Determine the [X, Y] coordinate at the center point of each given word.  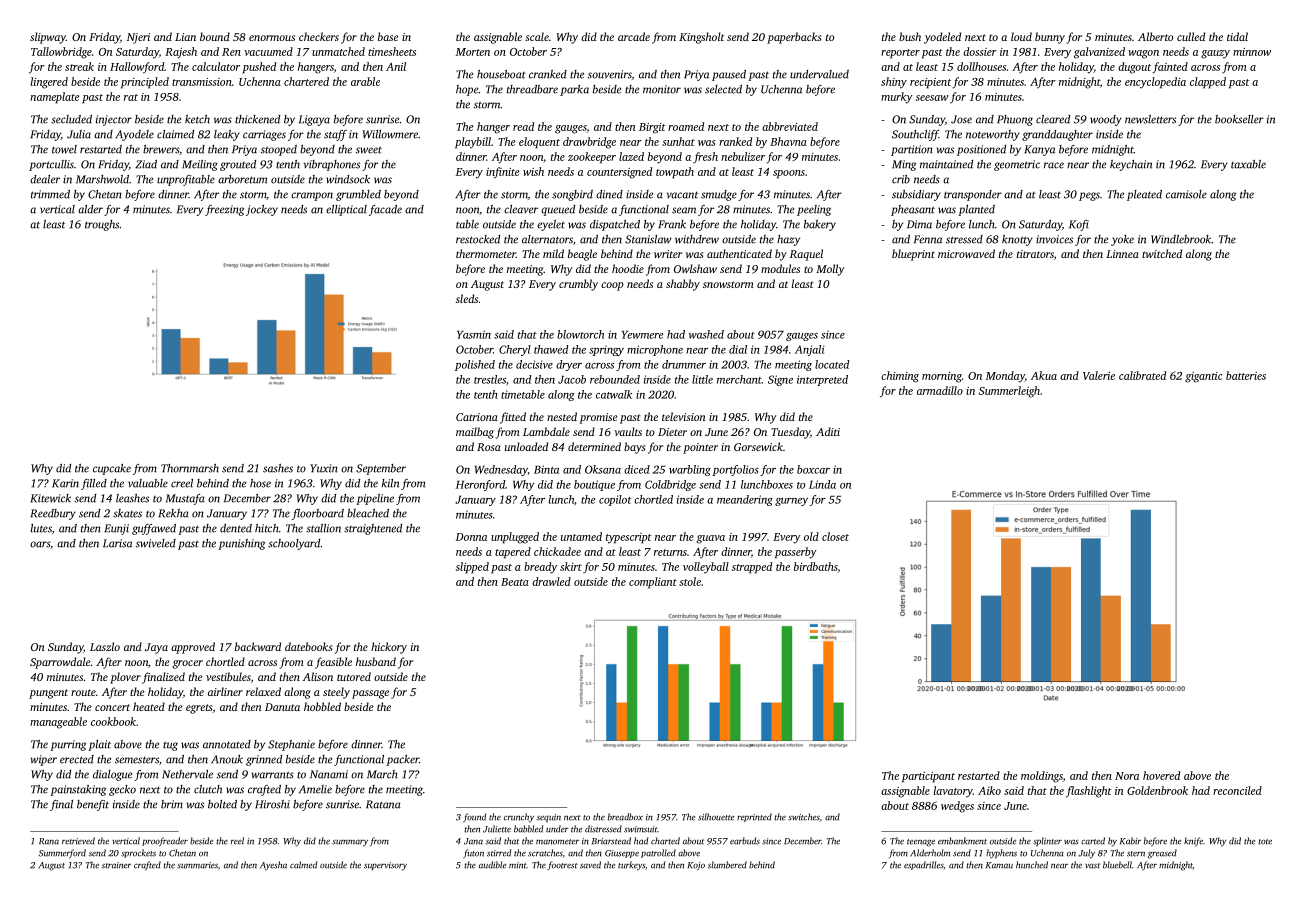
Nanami [329, 774]
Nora [1127, 776]
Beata [515, 582]
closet [835, 536]
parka [574, 90]
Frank [672, 224]
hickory [389, 648]
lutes [41, 528]
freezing [224, 210]
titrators [1035, 254]
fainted [1170, 68]
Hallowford [137, 68]
